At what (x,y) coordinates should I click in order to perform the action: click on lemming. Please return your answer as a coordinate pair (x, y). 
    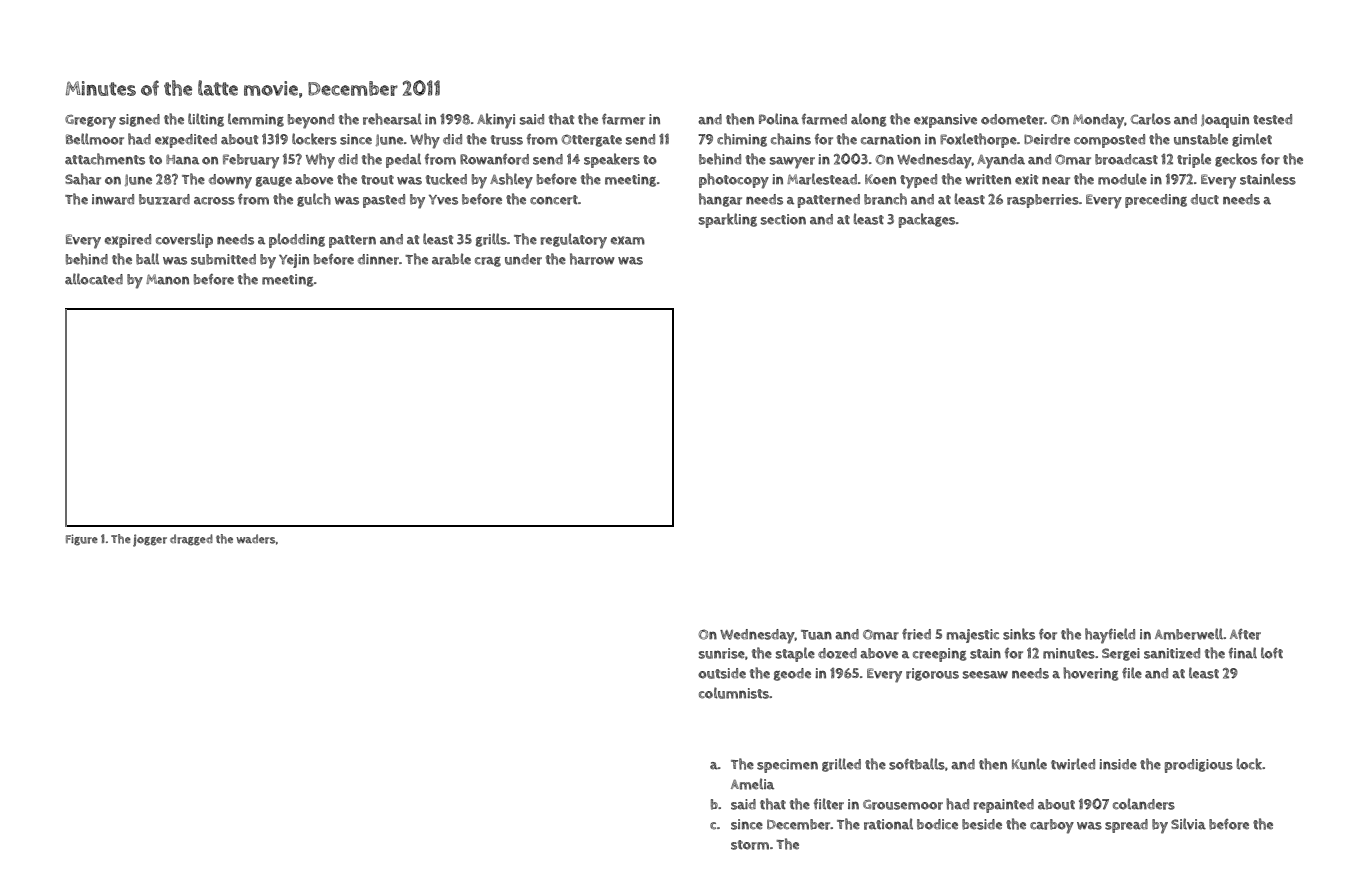
    Looking at the image, I should click on (256, 120).
